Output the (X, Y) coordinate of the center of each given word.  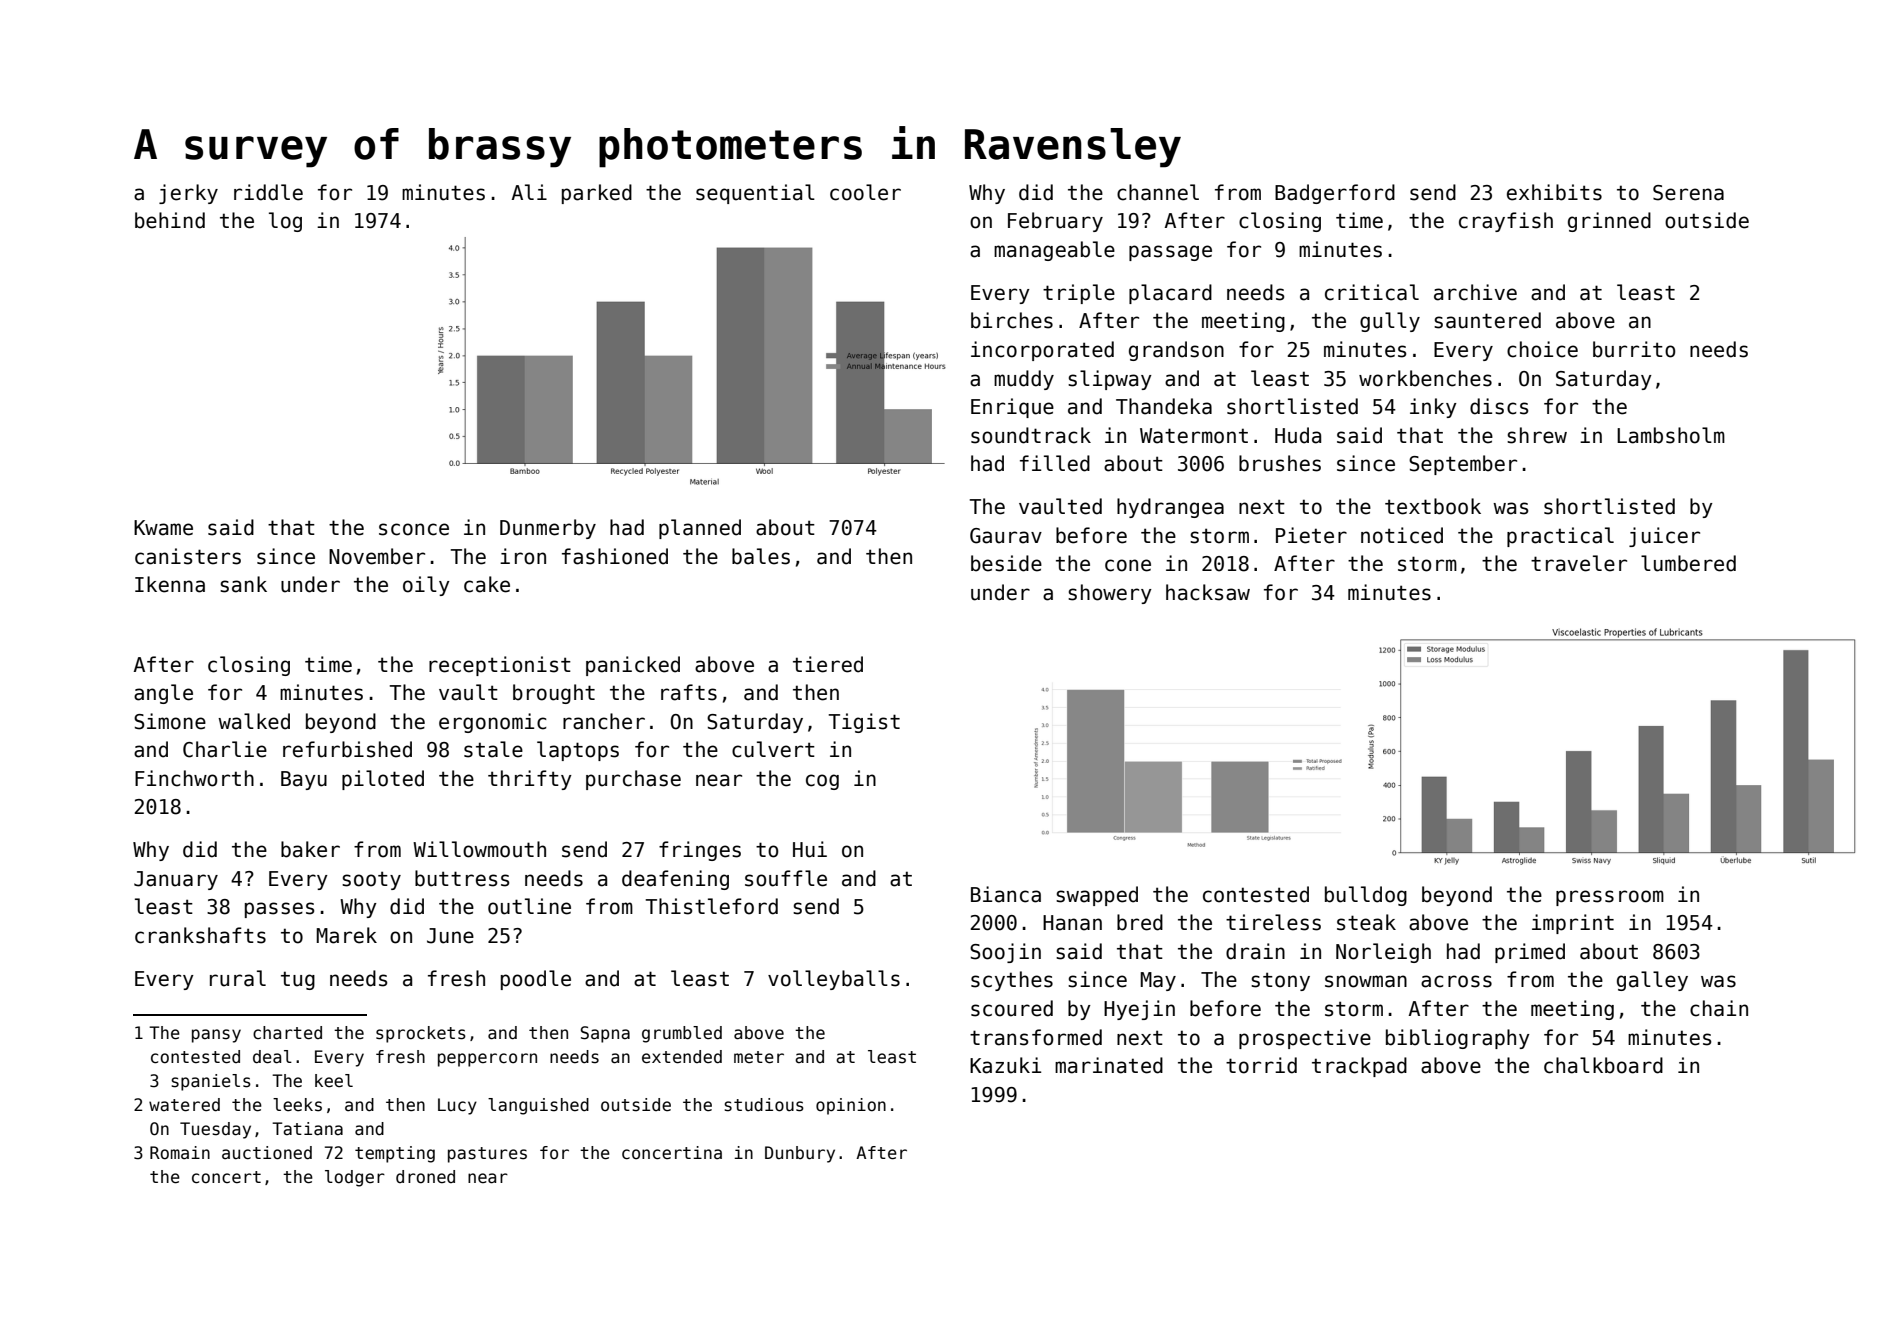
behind (170, 220)
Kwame (163, 528)
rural (238, 978)
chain (1719, 1008)
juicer (1664, 537)
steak (1366, 922)
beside (1006, 563)
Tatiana (307, 1129)
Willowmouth (479, 849)
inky (1433, 408)
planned (700, 529)
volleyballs (834, 980)
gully (1390, 322)
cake (487, 584)
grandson (1176, 351)
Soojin (1005, 953)
